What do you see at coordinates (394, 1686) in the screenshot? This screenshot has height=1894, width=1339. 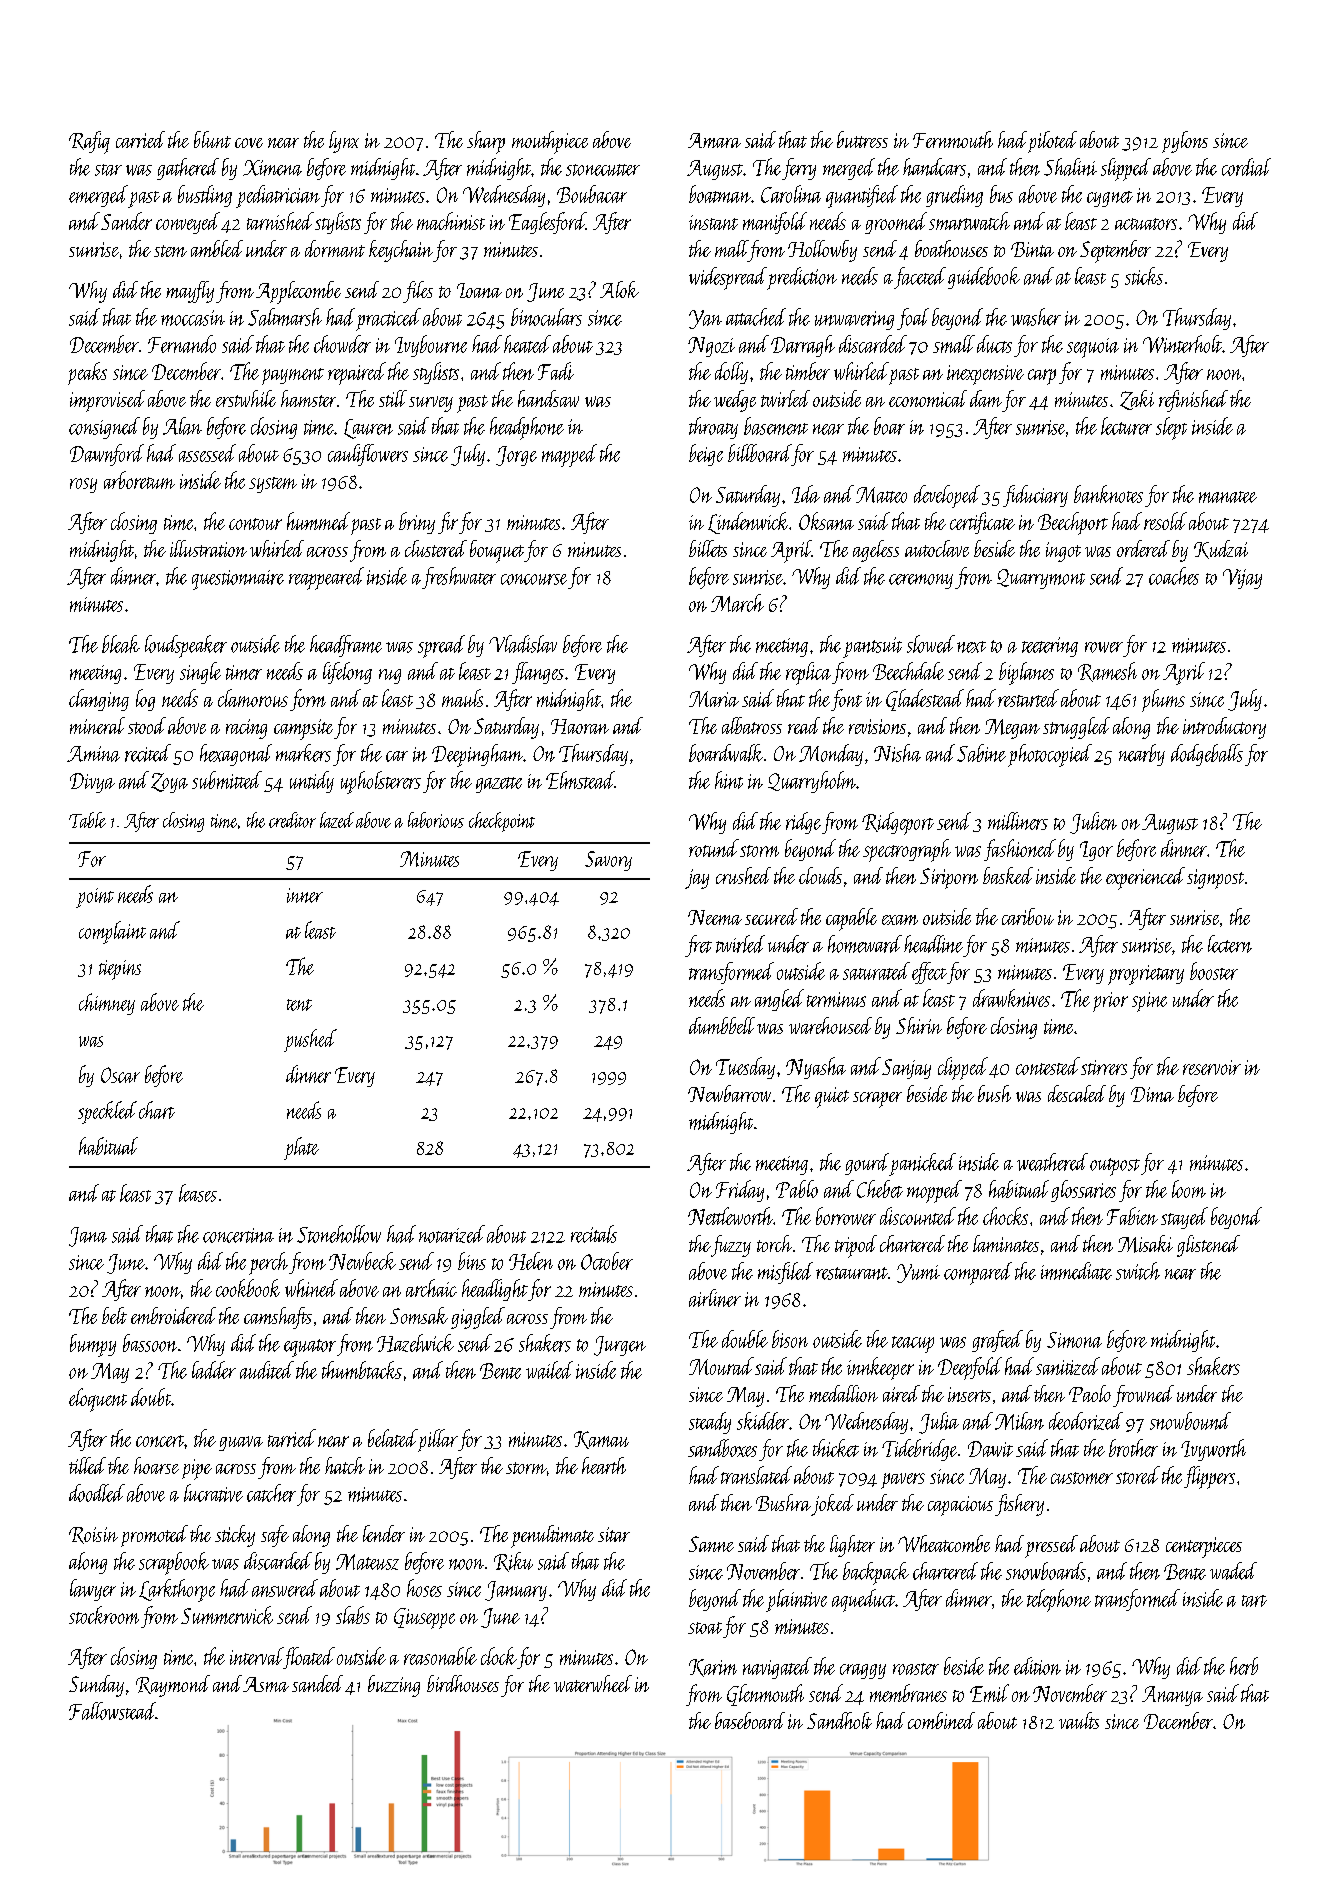 I see `buzzing` at bounding box center [394, 1686].
